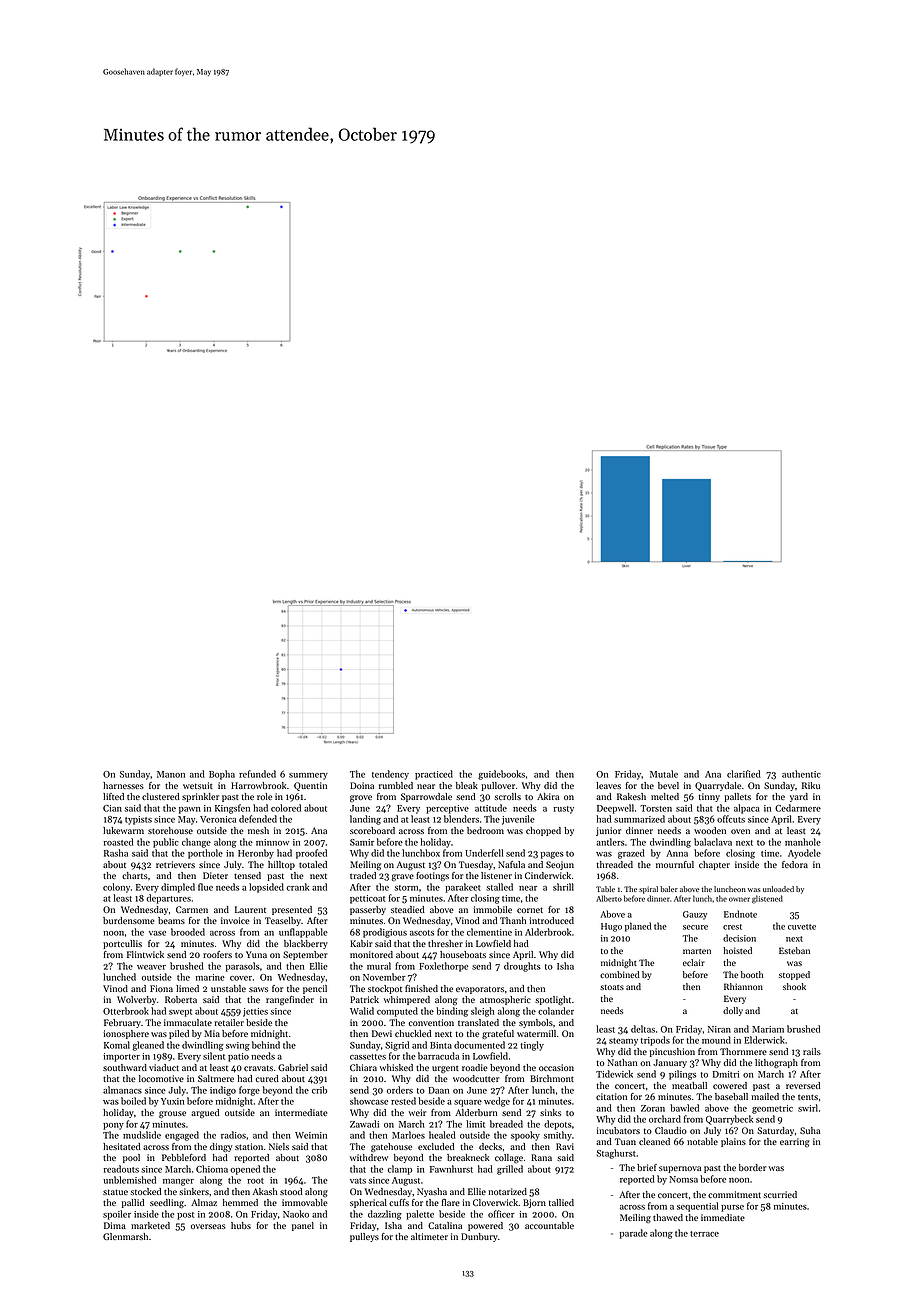  What do you see at coordinates (480, 990) in the image?
I see `evaporators` at bounding box center [480, 990].
